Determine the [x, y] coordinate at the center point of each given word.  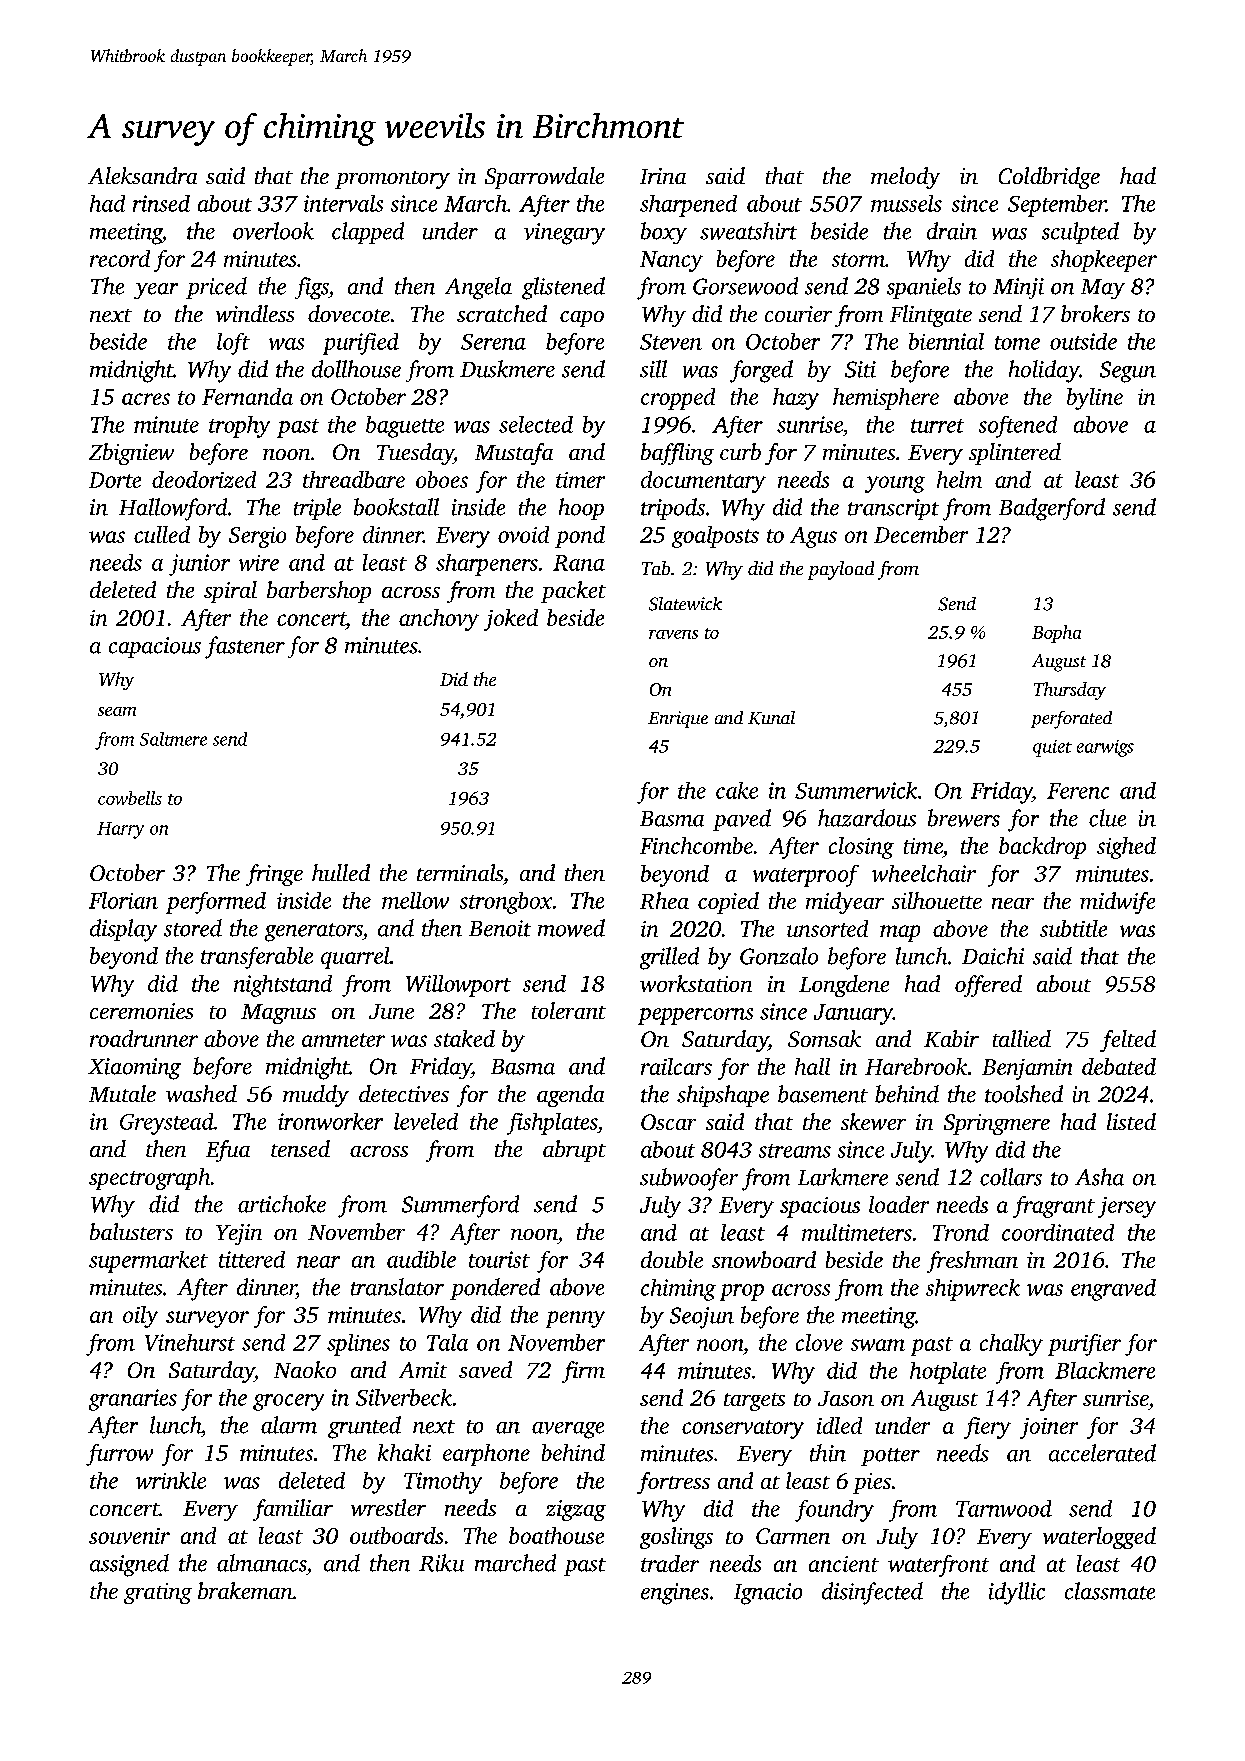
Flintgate [931, 316]
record [120, 258]
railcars [676, 1066]
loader [899, 1204]
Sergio [257, 537]
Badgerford [1052, 509]
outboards [396, 1535]
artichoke [282, 1204]
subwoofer [689, 1179]
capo [582, 319]
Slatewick [685, 604]
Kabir [951, 1038]
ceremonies [141, 1011]
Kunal [771, 718]
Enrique [678, 719]
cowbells [130, 798]
